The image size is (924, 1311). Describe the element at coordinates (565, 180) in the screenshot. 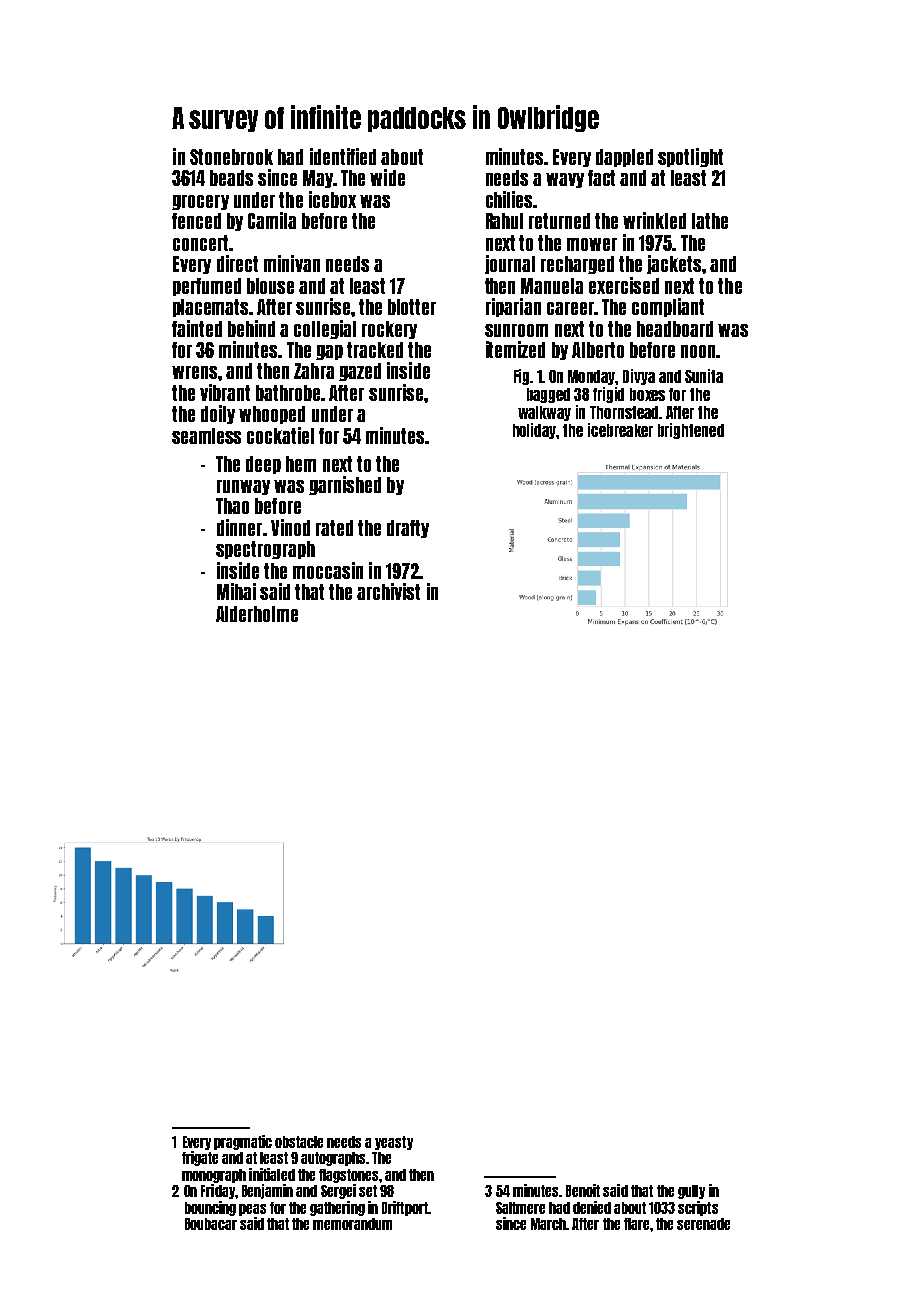

I see `wavy` at that location.
